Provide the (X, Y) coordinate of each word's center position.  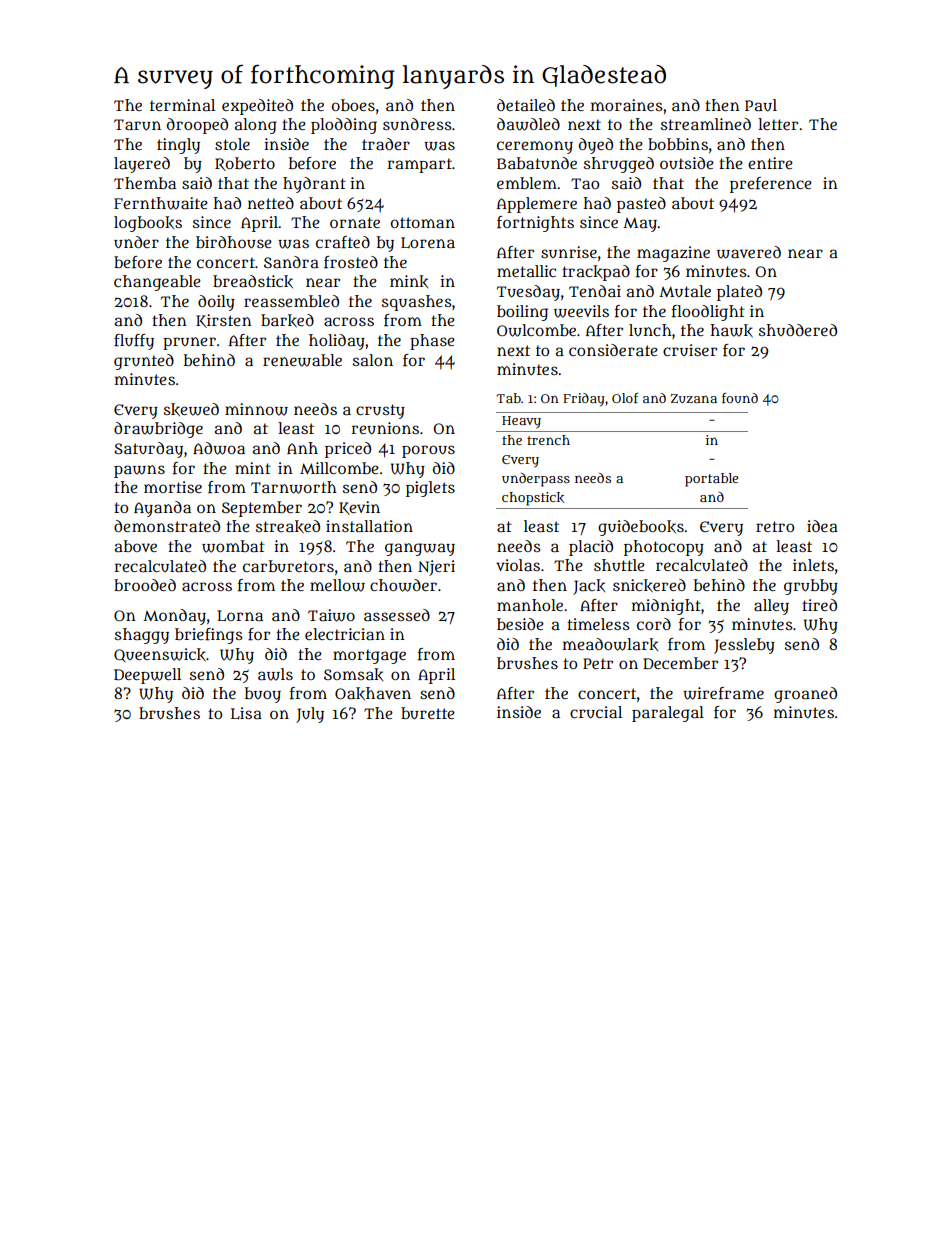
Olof (625, 398)
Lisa (246, 713)
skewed (191, 409)
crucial (596, 712)
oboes (353, 105)
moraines (627, 105)
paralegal (668, 714)
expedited (257, 107)
